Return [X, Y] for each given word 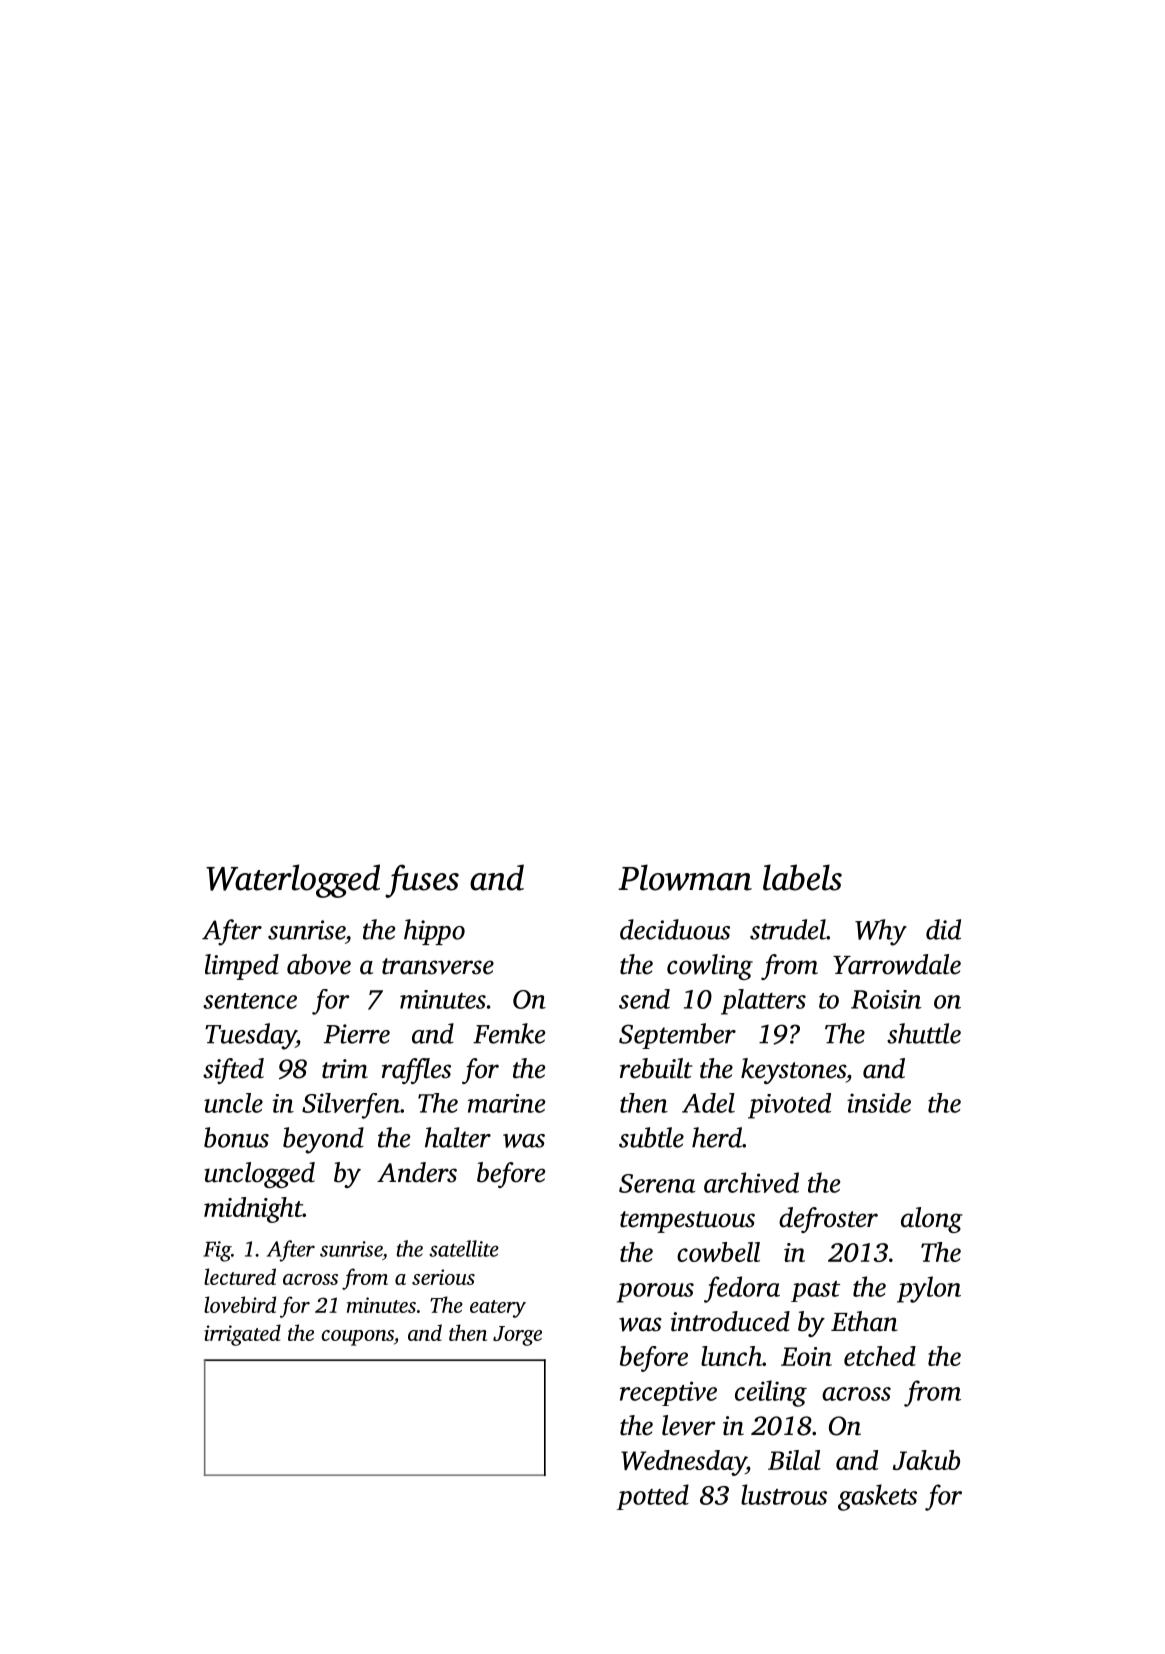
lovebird [240, 1304]
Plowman [685, 877]
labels [802, 877]
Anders [417, 1172]
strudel [788, 929]
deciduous [675, 929]
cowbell [718, 1252]
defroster [828, 1220]
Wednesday [683, 1463]
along [932, 1220]
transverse [438, 966]
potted [653, 1497]
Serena [657, 1183]
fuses [422, 881]
